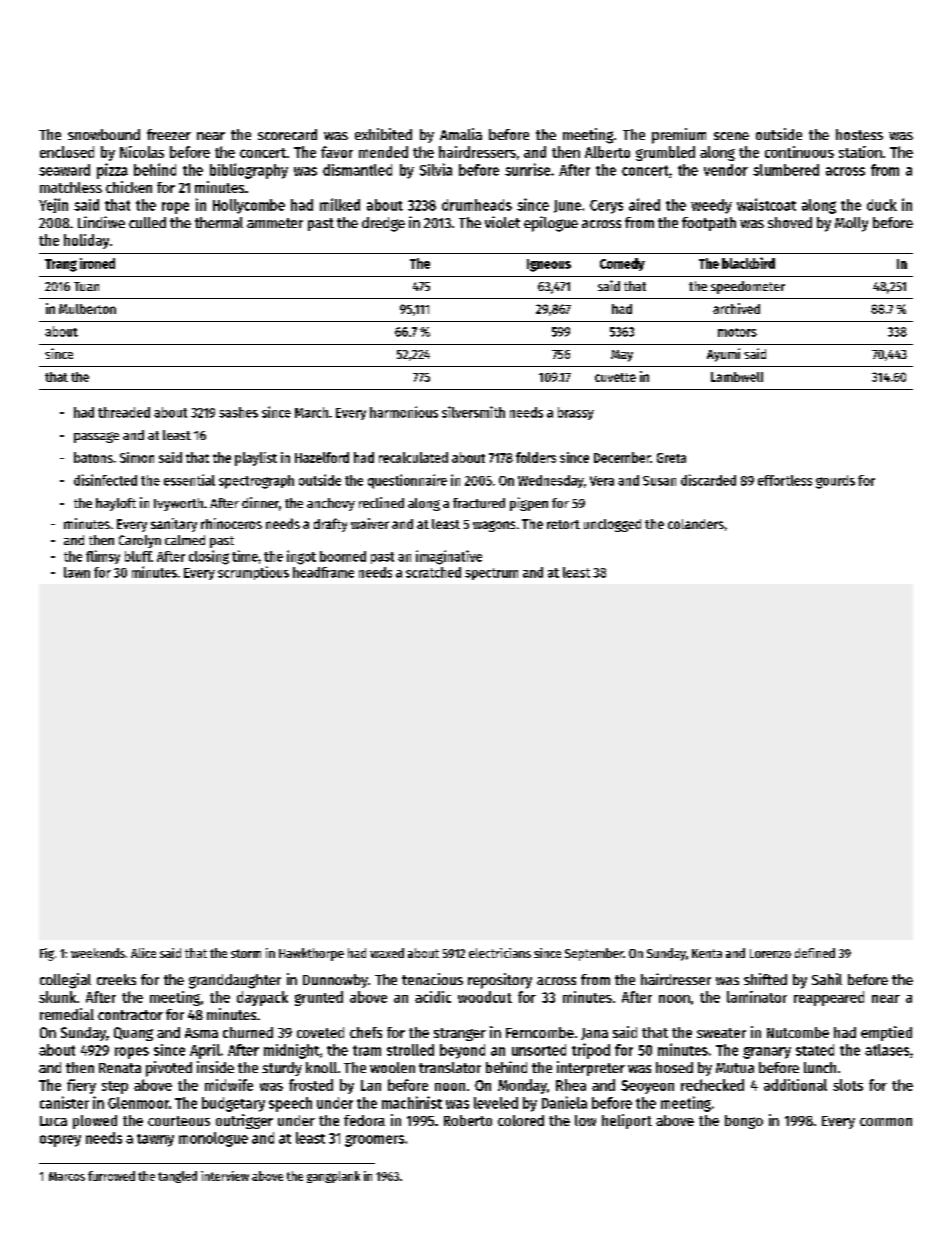 Image resolution: width=952 pixels, height=1233 pixels. What do you see at coordinates (433, 572) in the screenshot?
I see `scratched` at bounding box center [433, 572].
